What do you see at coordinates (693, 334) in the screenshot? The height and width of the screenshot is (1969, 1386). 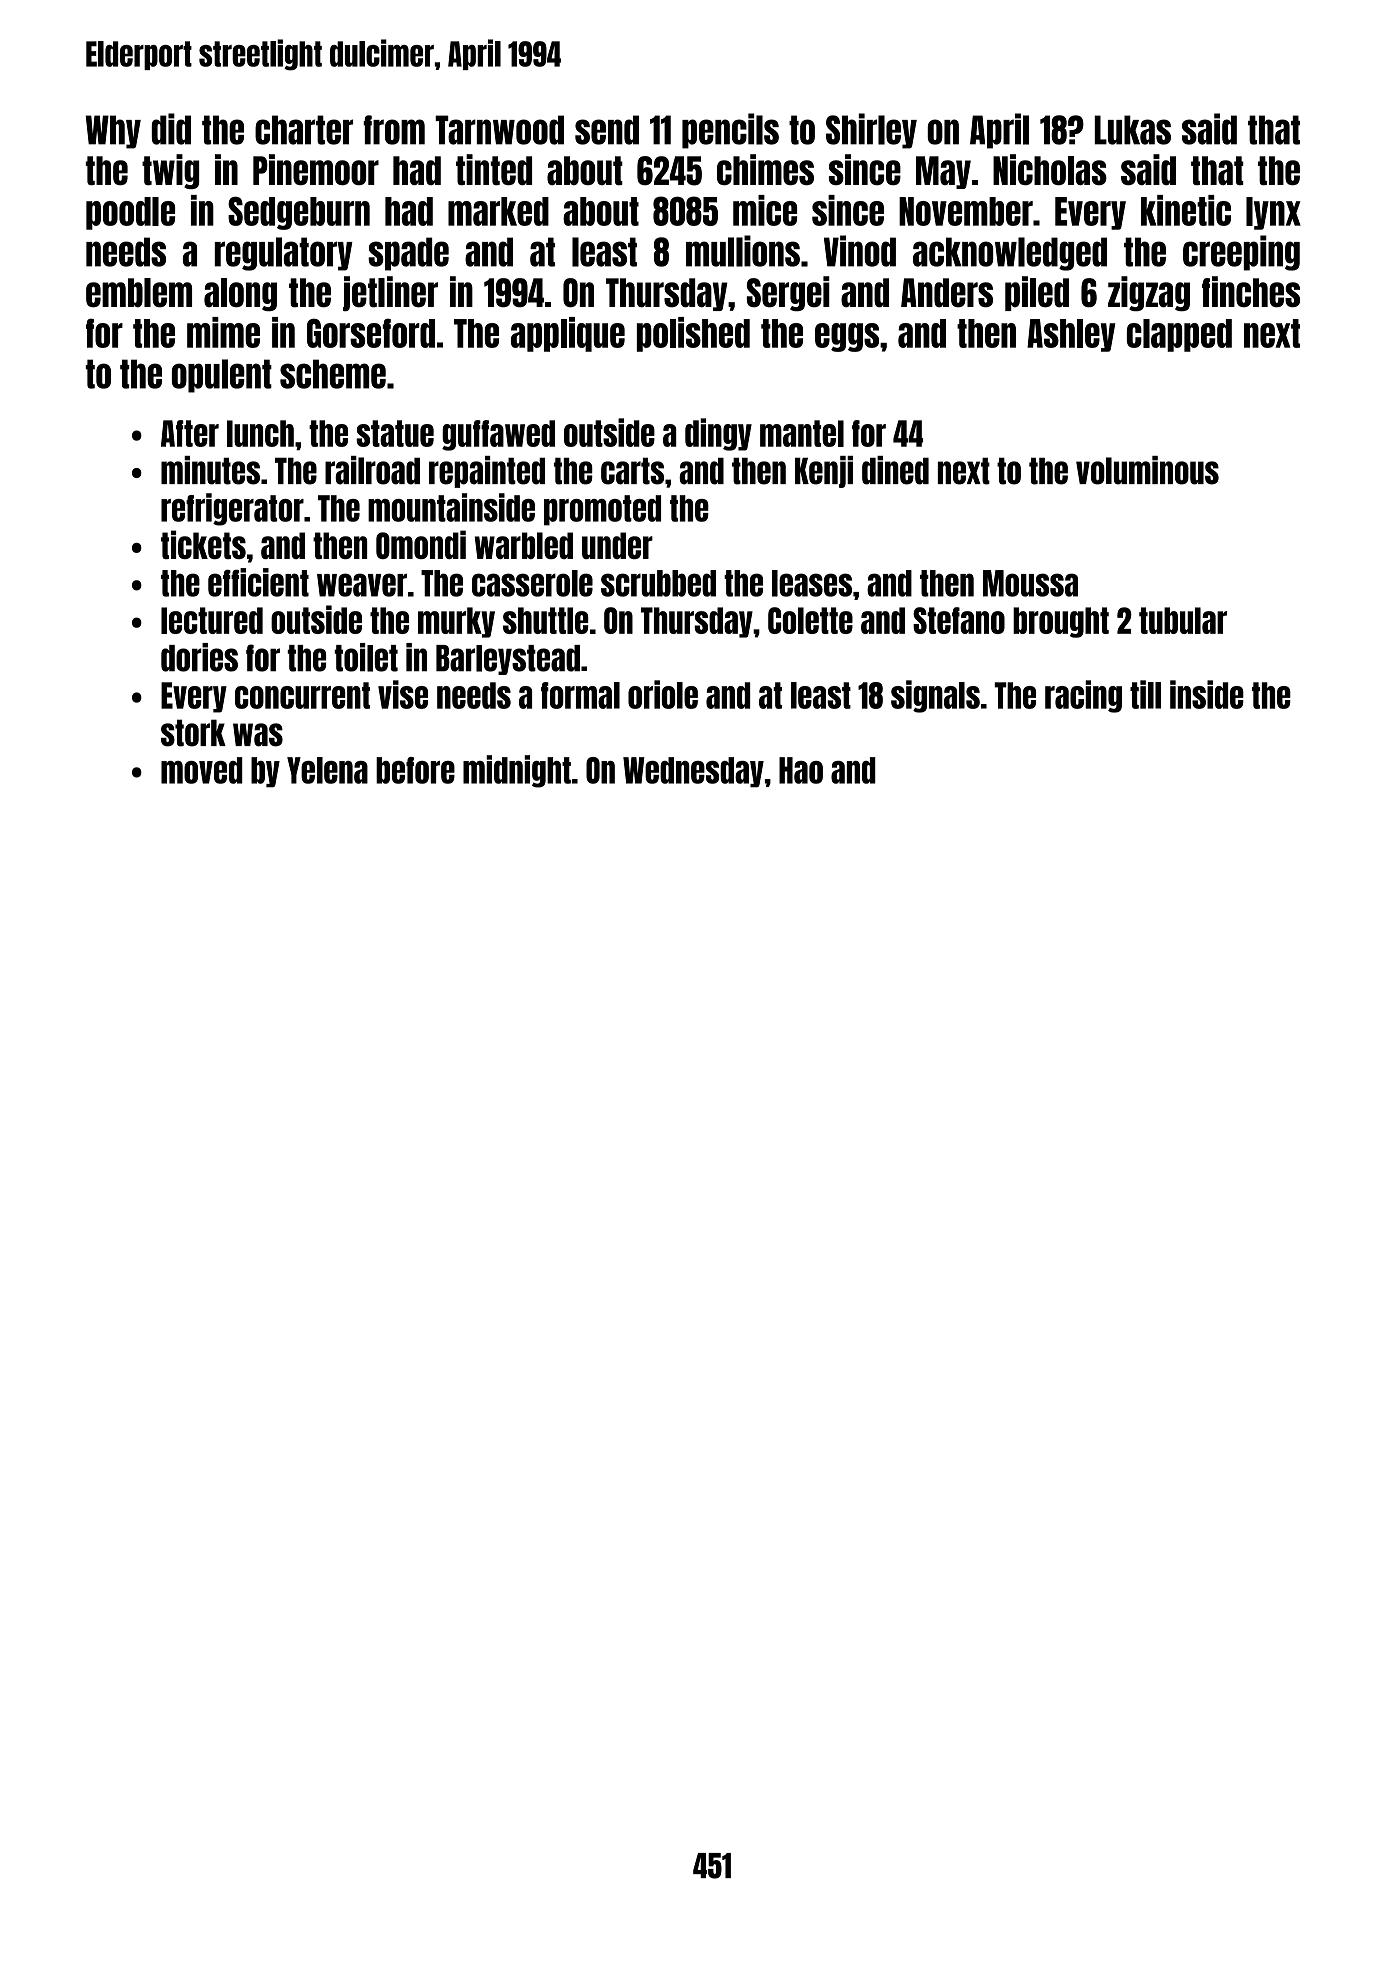 I see `polished` at bounding box center [693, 334].
